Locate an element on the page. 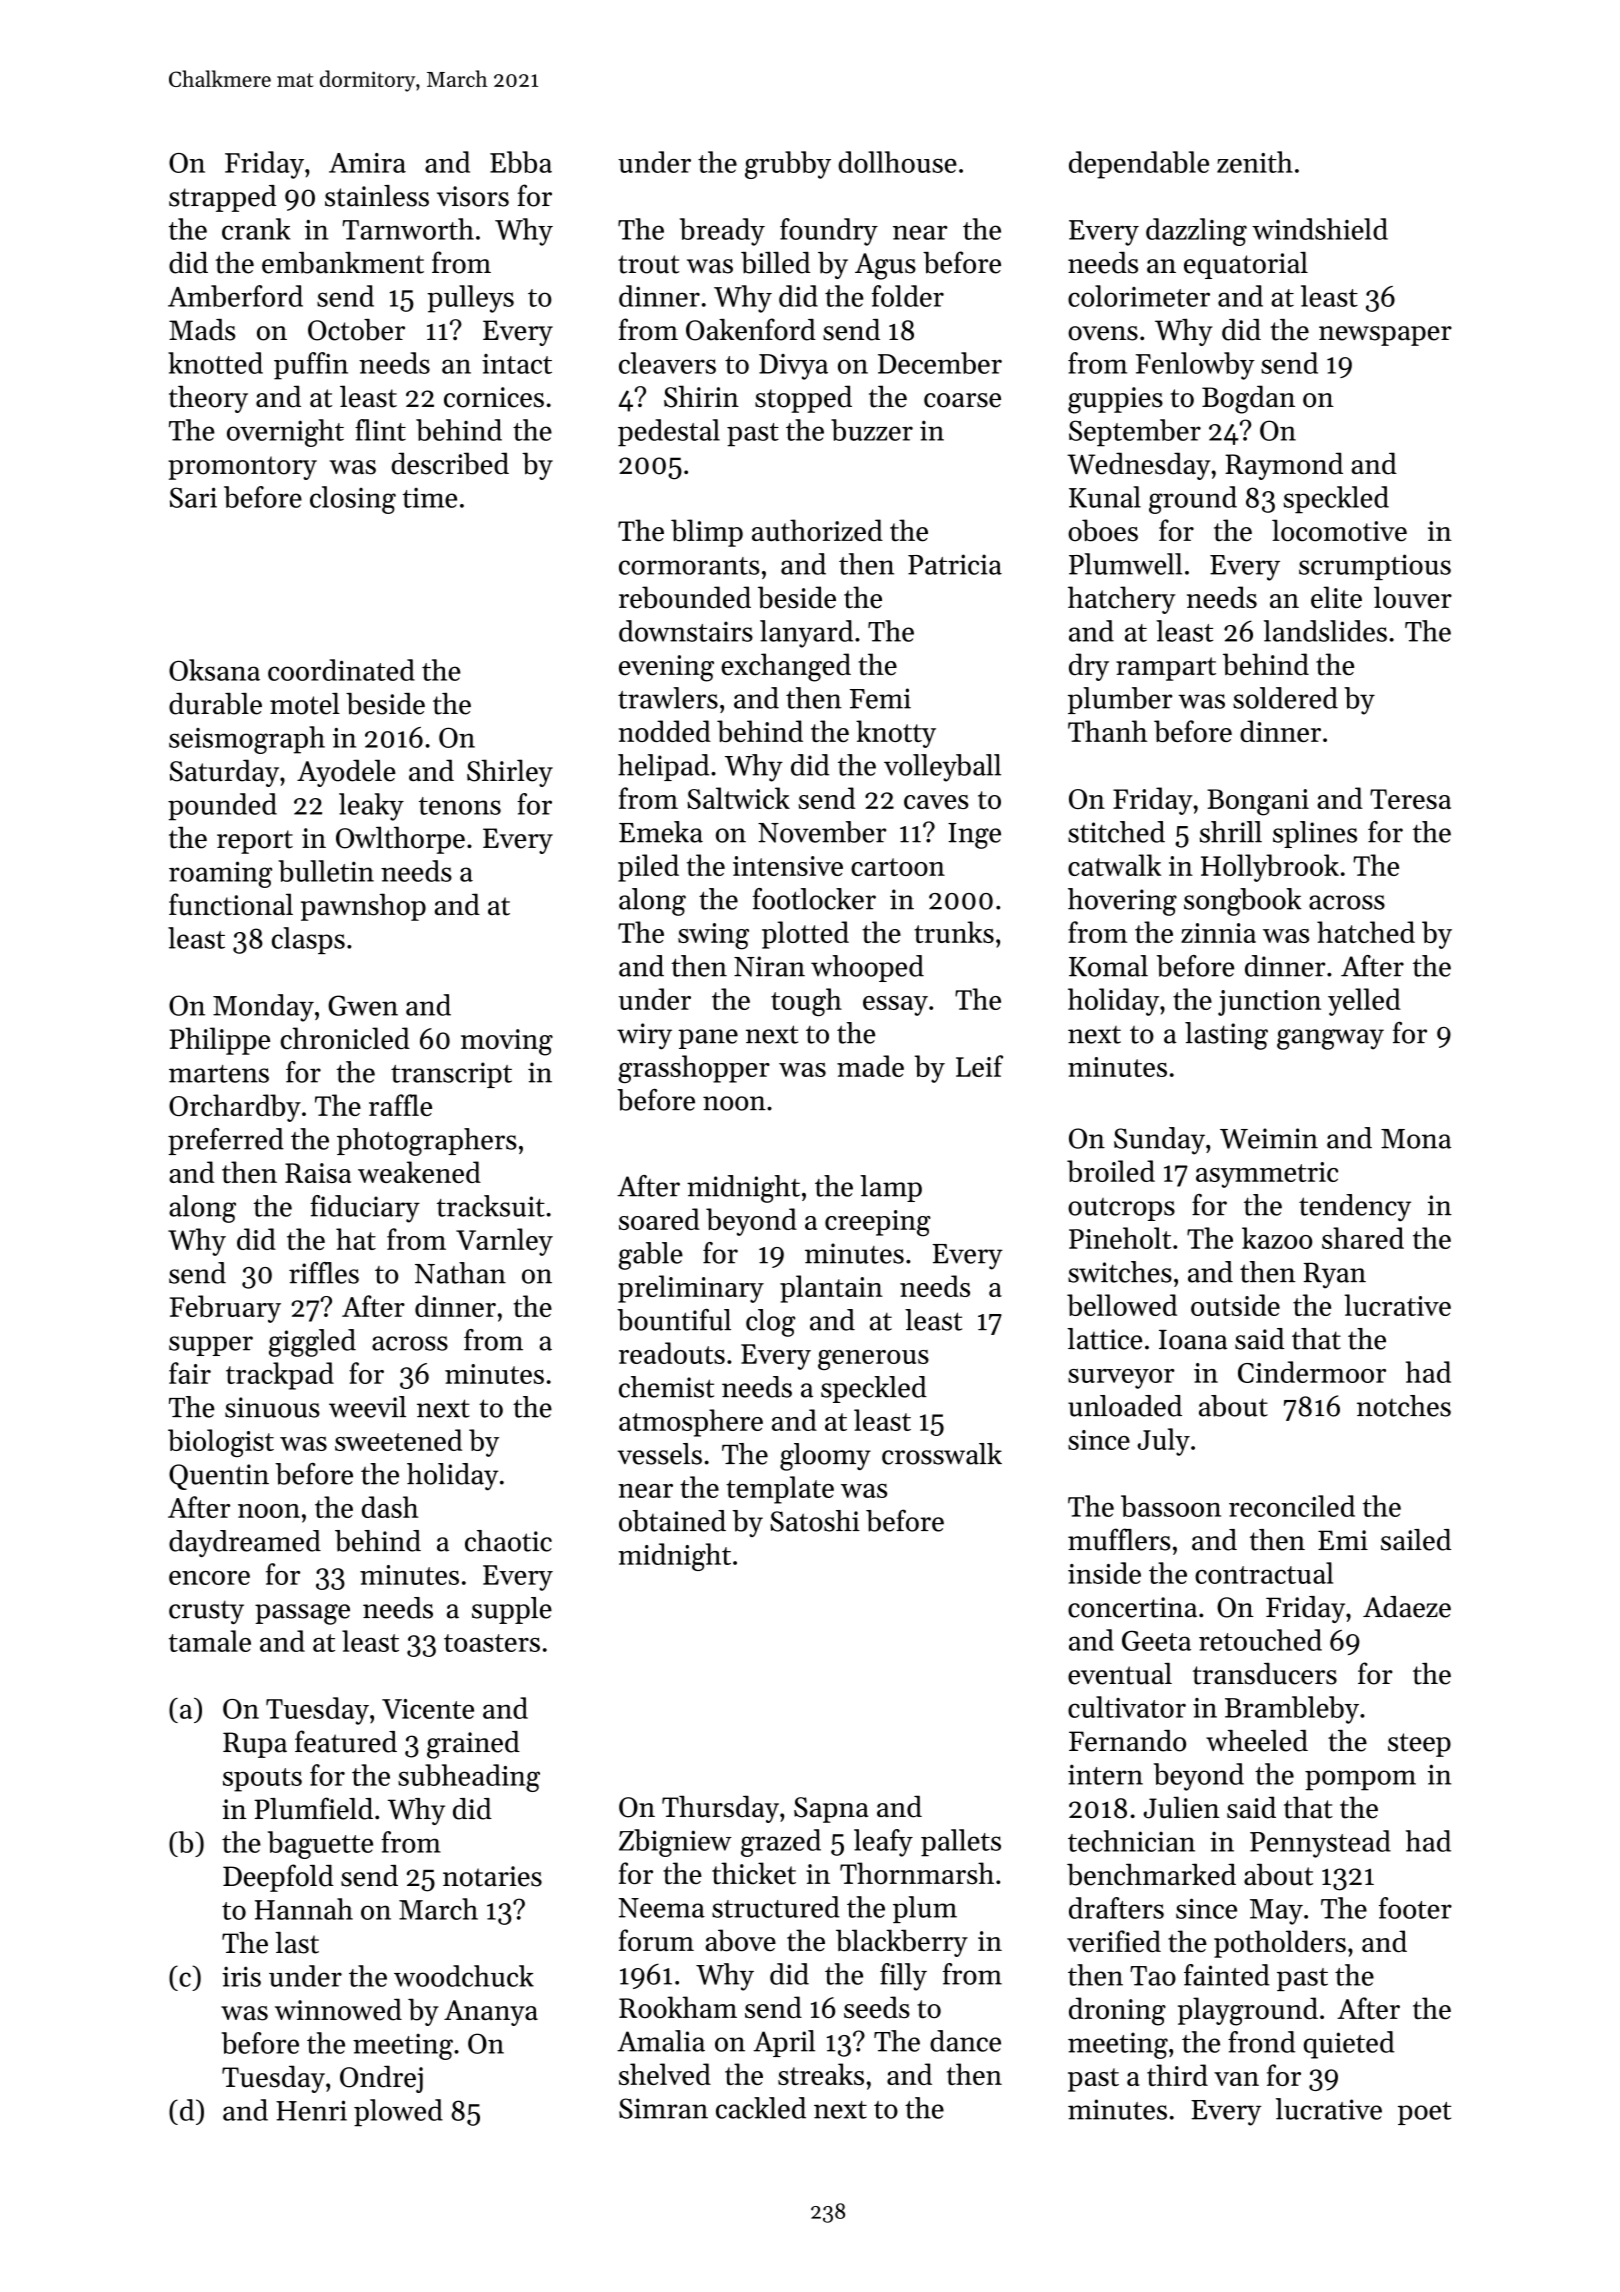 This page has height=2292, width=1620. Owlthorpe is located at coordinates (400, 840).
